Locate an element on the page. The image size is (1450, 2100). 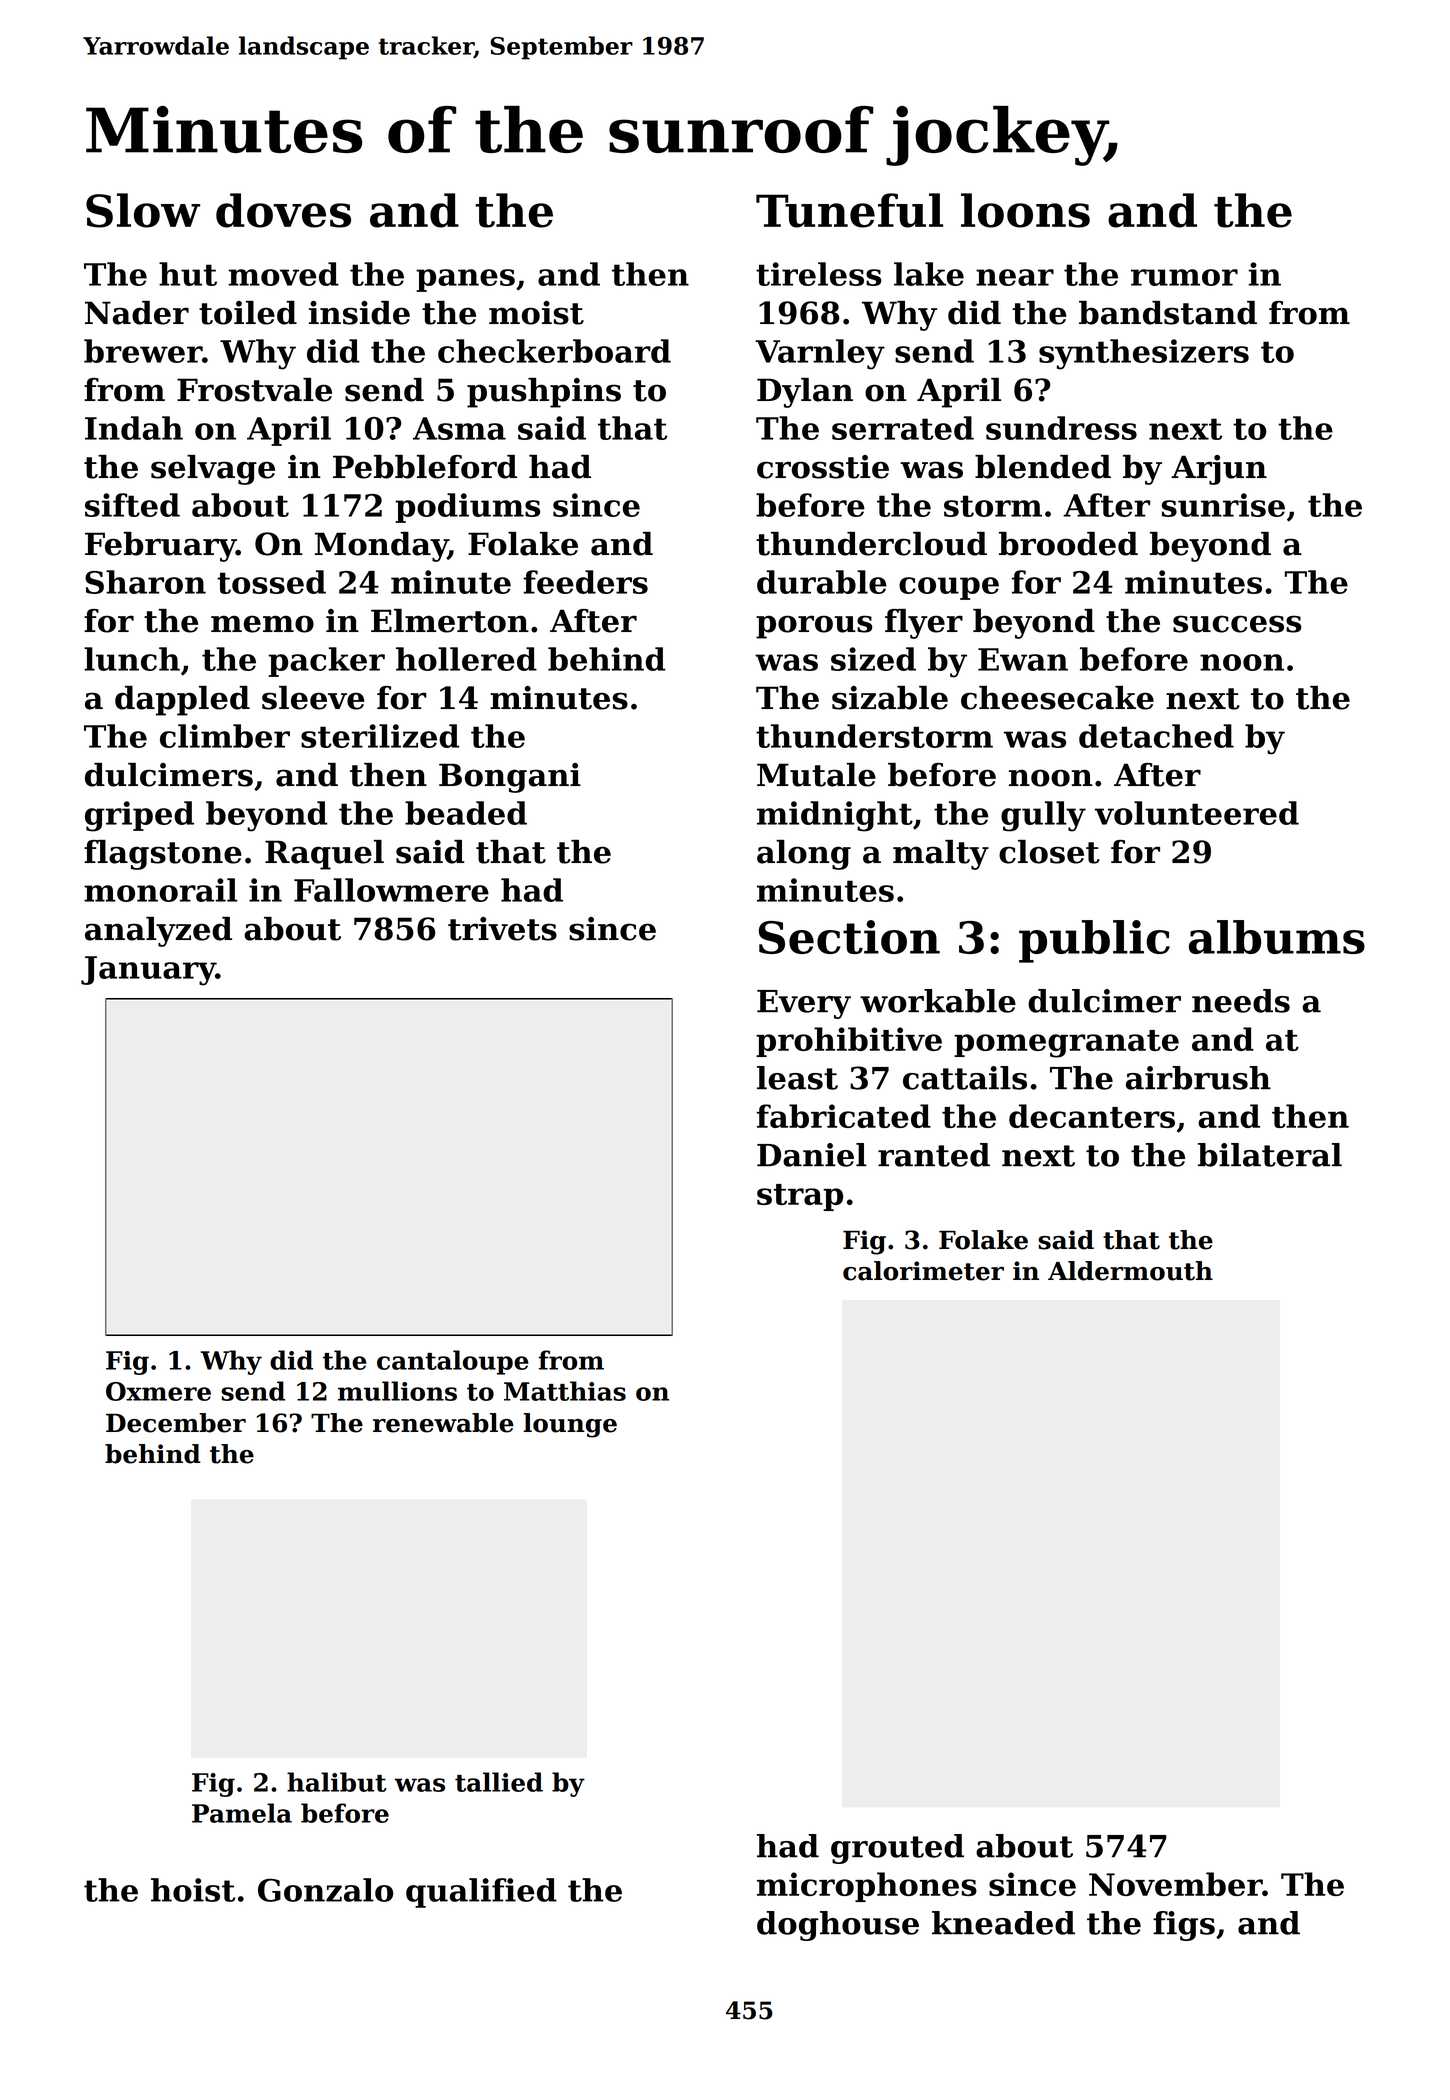
Pamela is located at coordinates (242, 1813).
